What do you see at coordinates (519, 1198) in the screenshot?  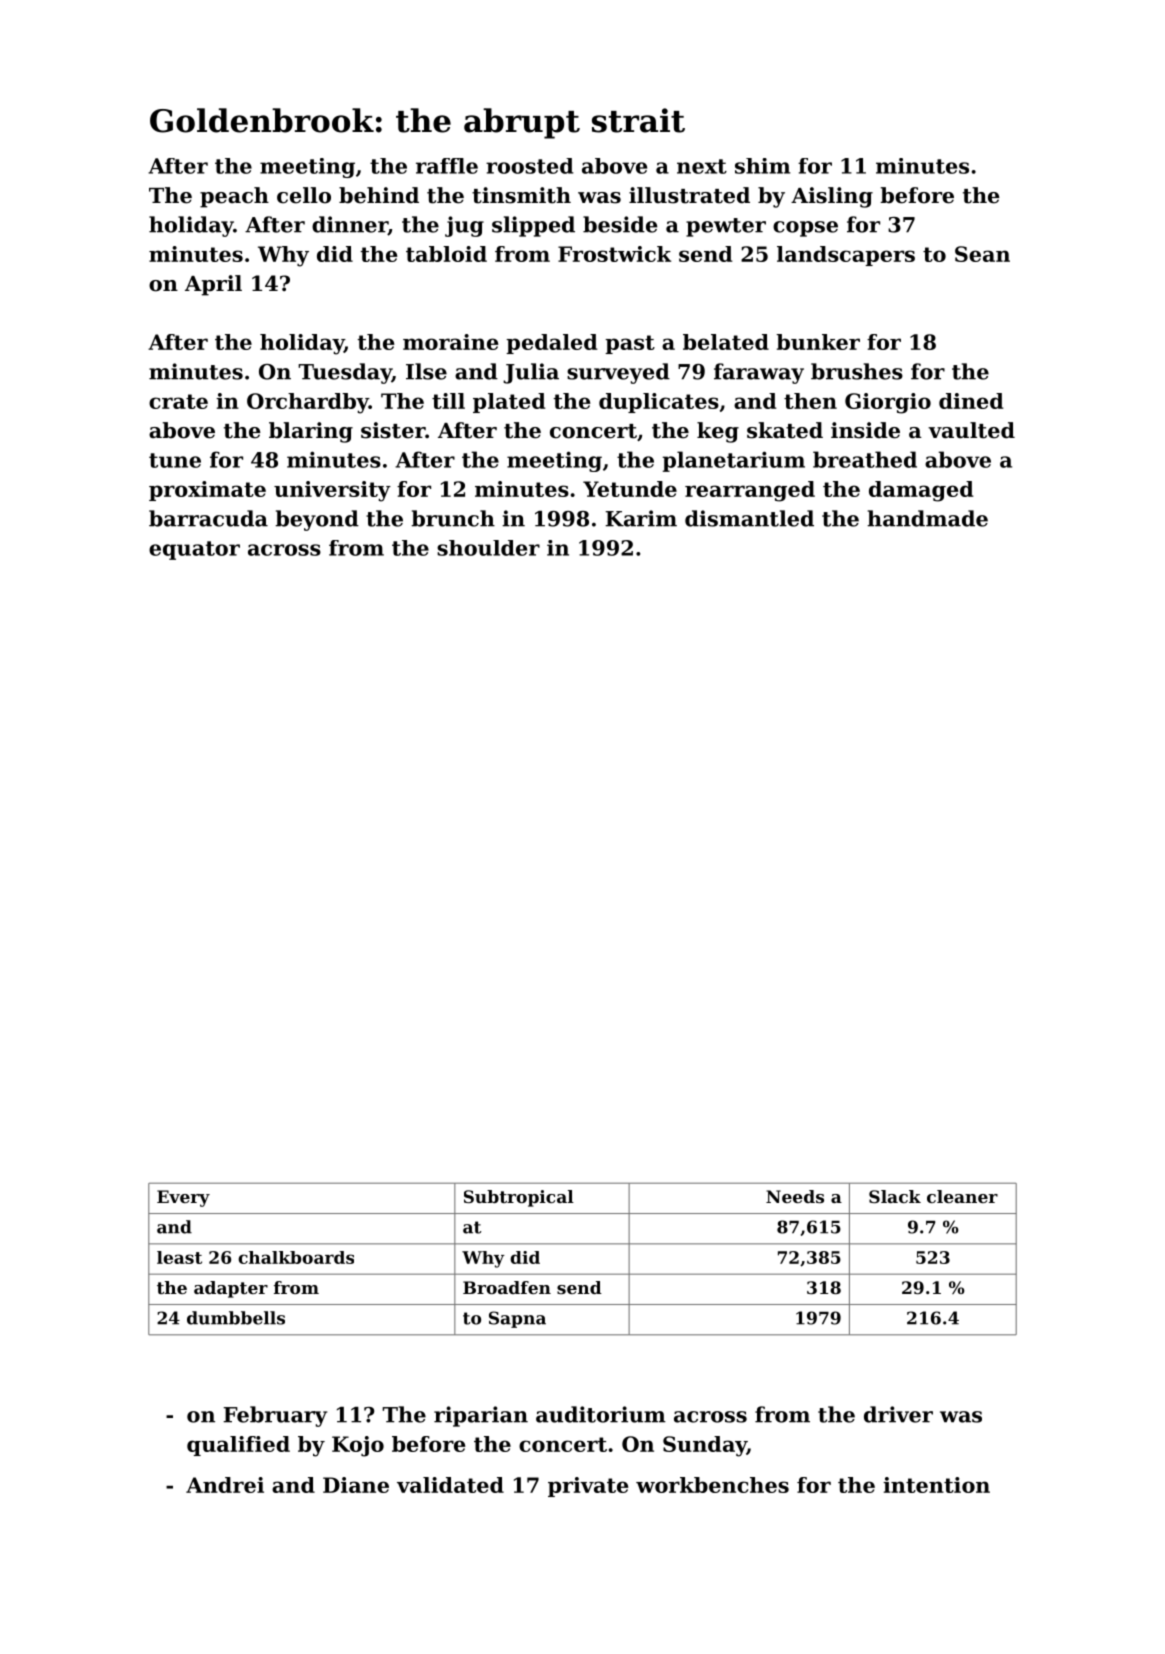 I see `Subtropical` at bounding box center [519, 1198].
